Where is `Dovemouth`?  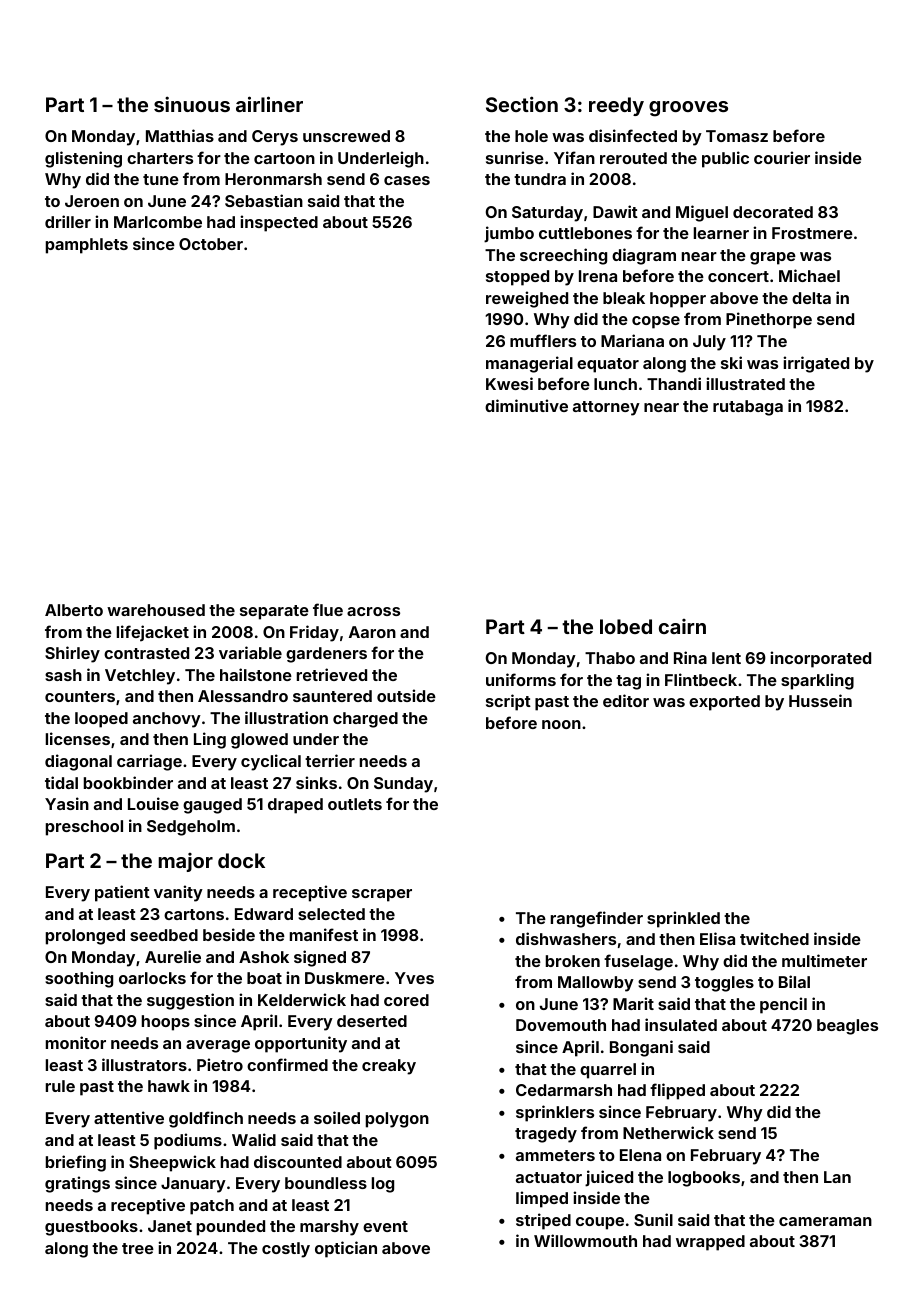 Dovemouth is located at coordinates (561, 1025).
